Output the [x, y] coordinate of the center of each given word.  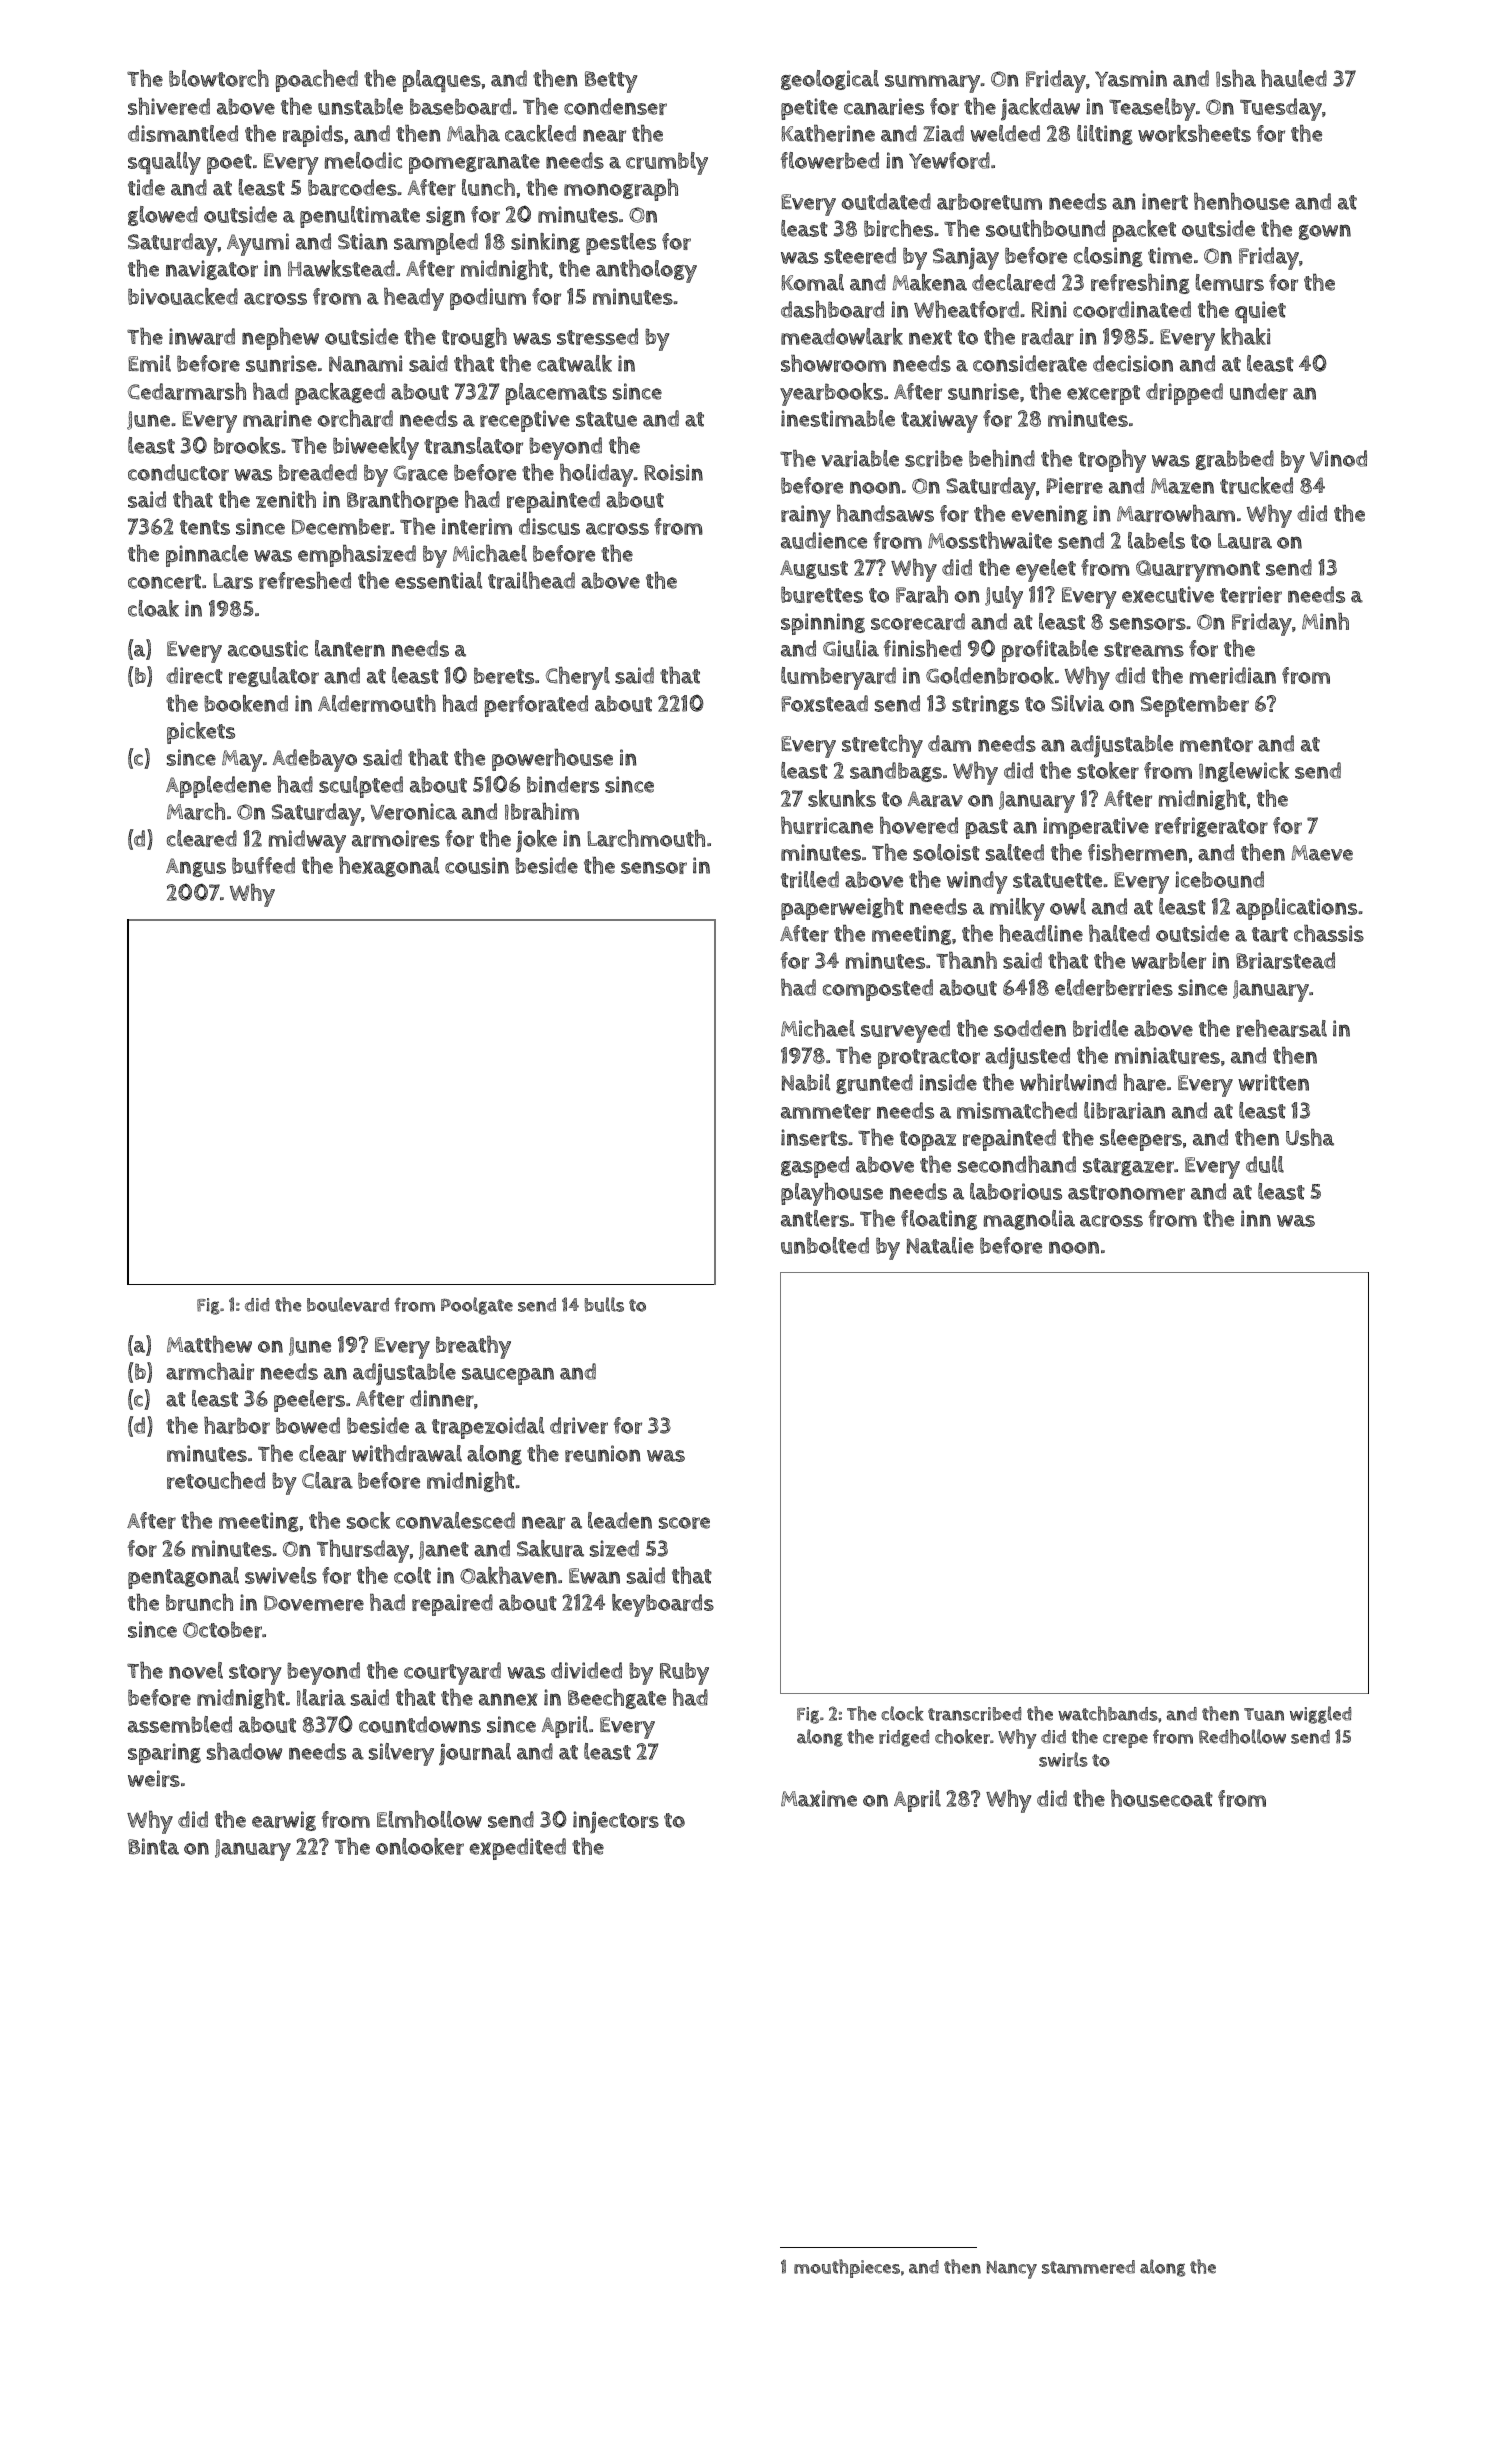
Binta [153, 1846]
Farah [922, 594]
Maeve [1322, 853]
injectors [616, 1822]
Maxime [819, 1798]
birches [898, 228]
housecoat [1162, 1798]
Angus [196, 867]
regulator [274, 677]
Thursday [363, 1551]
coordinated [1132, 309]
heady [414, 299]
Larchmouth [646, 838]
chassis [1329, 933]
